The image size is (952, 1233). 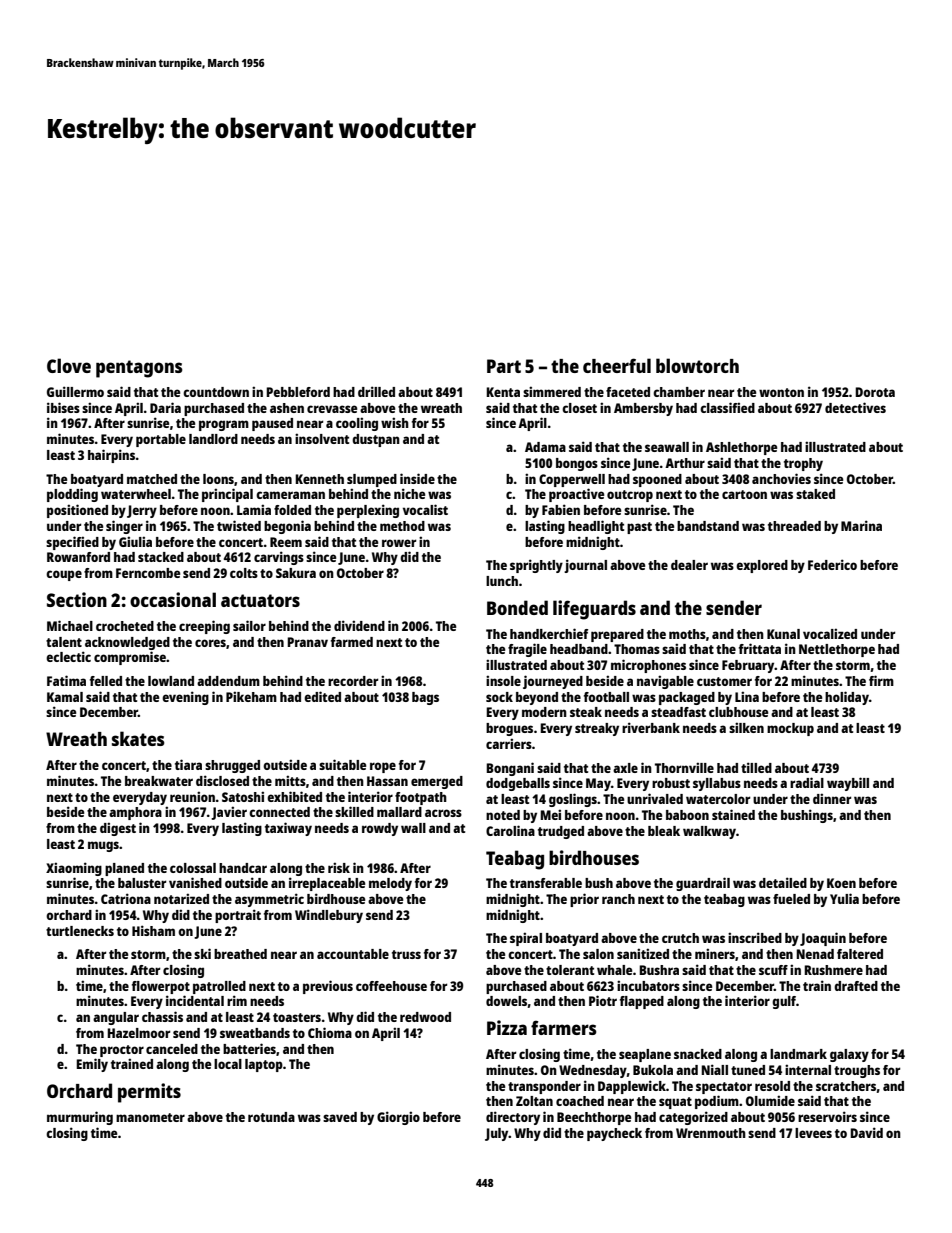 I want to click on Dorota, so click(x=875, y=392).
